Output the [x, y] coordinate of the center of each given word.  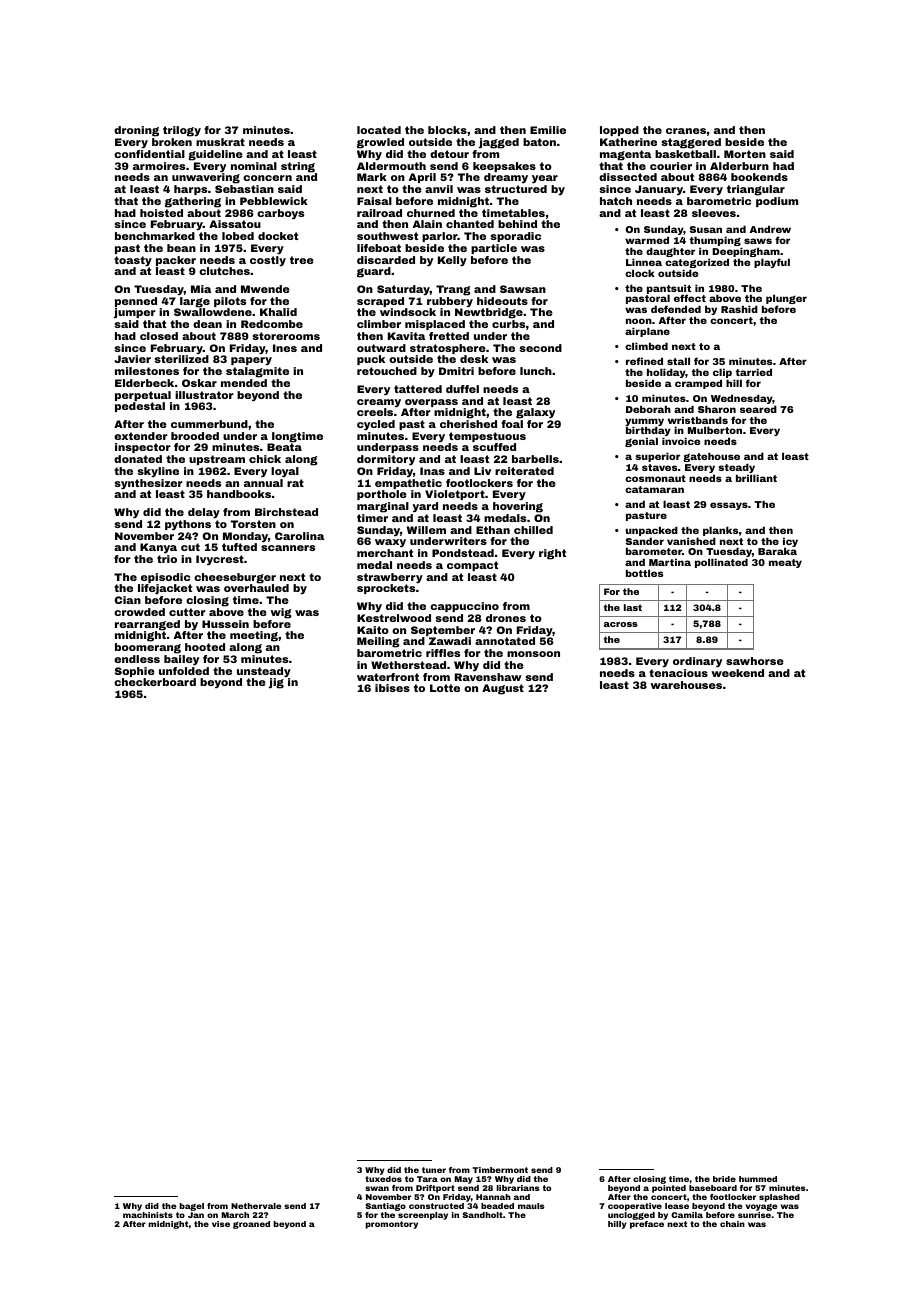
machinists [148, 1215]
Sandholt [482, 1215]
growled [380, 143]
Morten [745, 154]
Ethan [493, 530]
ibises [392, 688]
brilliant [756, 478]
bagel [191, 1207]
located [379, 130]
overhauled [256, 588]
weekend [737, 673]
